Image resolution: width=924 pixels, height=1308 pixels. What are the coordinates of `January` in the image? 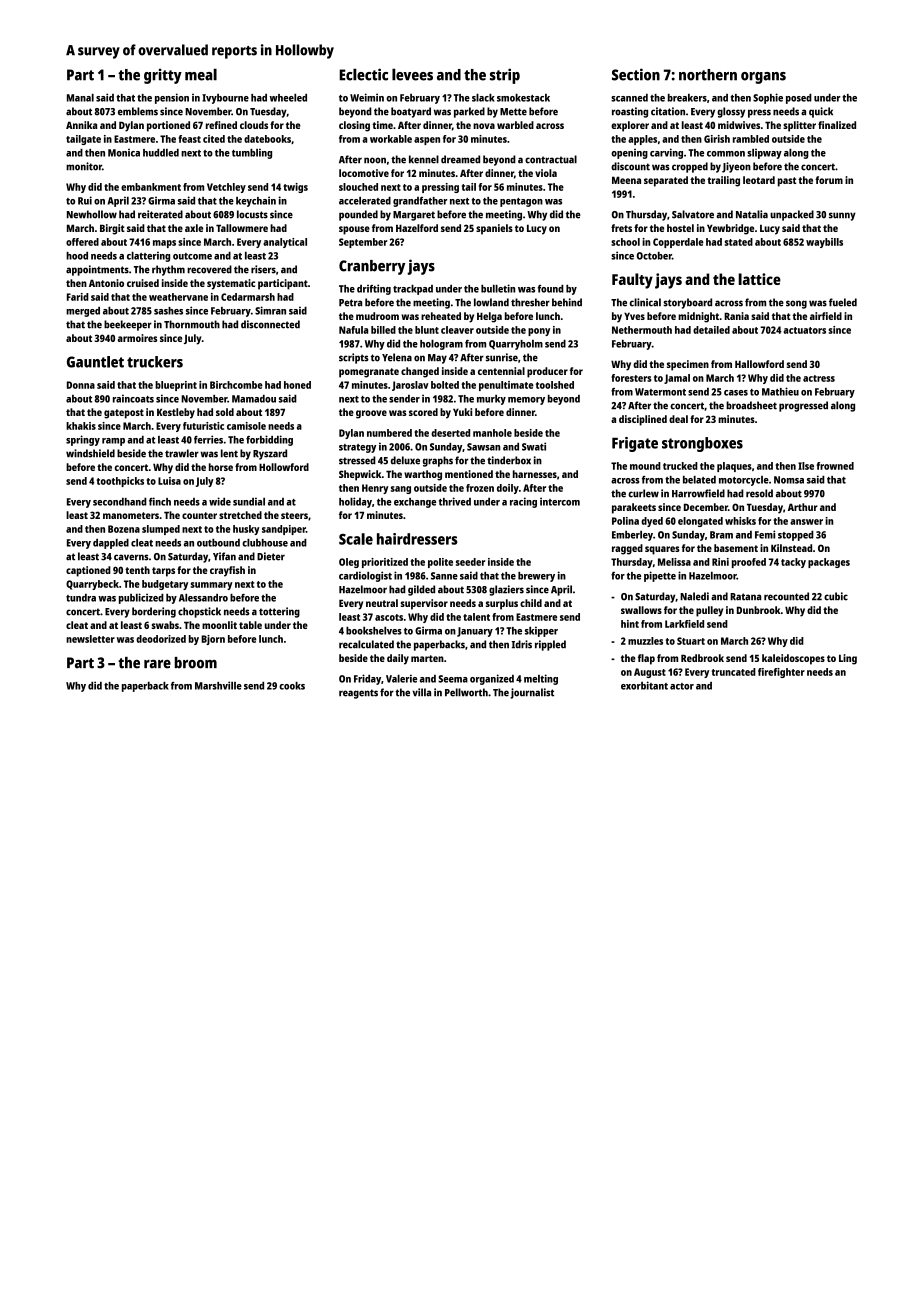 It's located at (475, 632).
